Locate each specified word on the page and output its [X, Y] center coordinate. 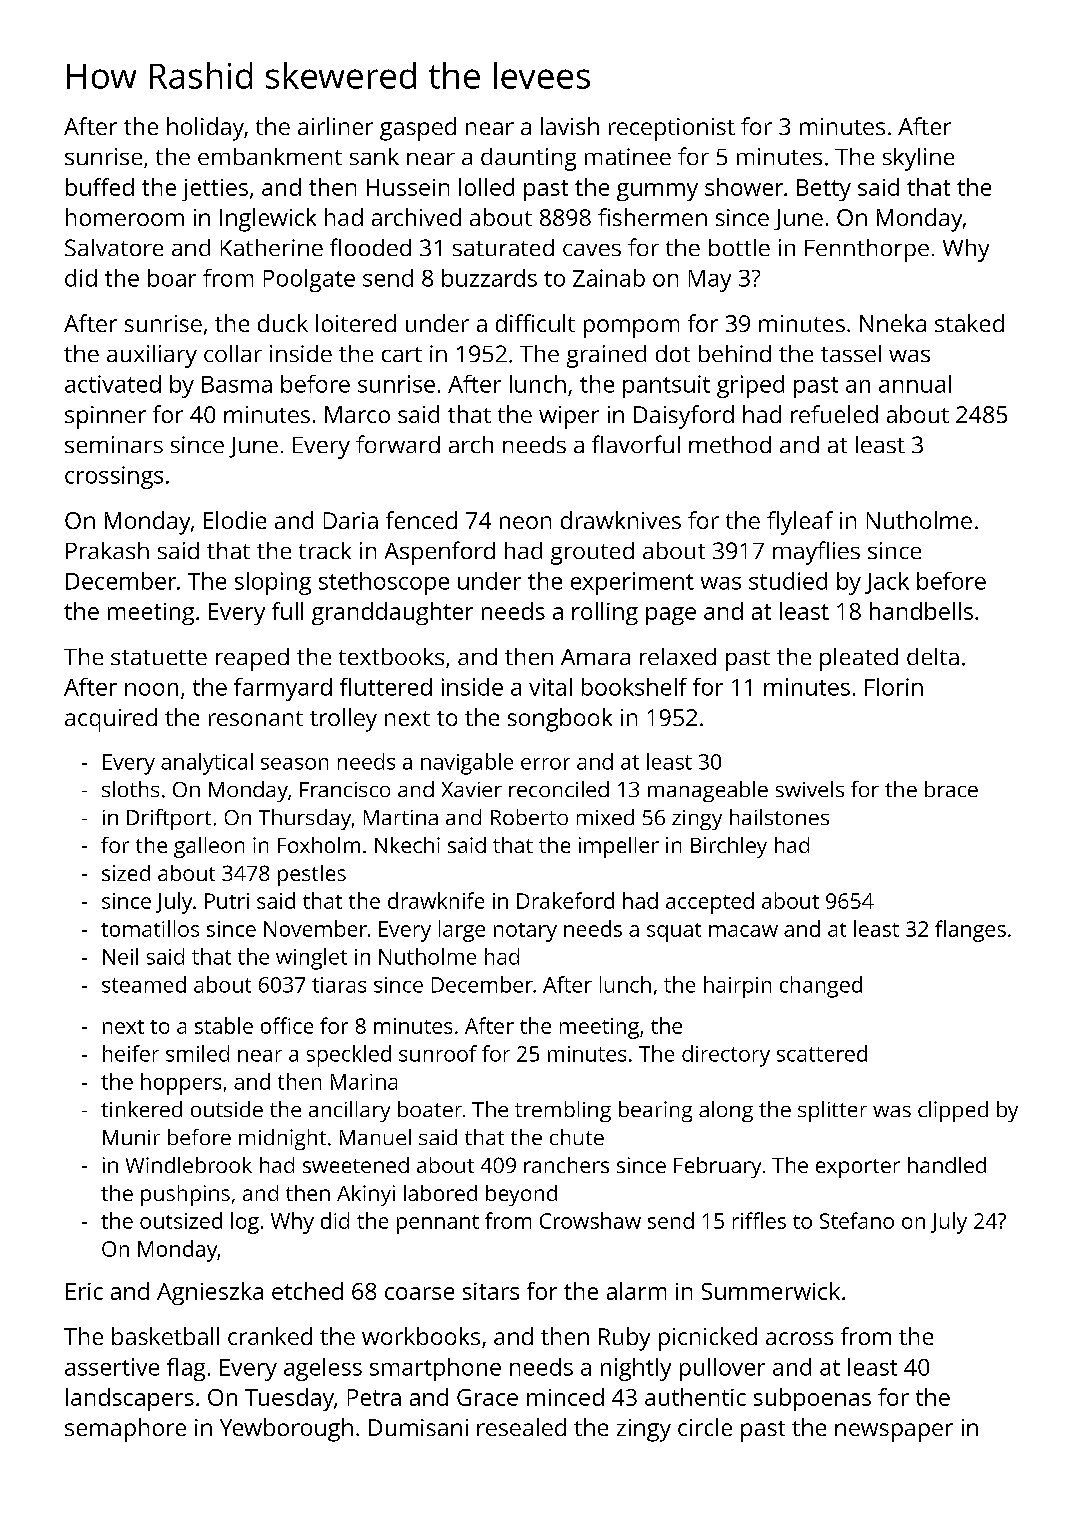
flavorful [636, 444]
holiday [205, 129]
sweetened [356, 1165]
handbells [921, 611]
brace [951, 789]
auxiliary [152, 356]
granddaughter [392, 613]
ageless [323, 1369]
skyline [918, 159]
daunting [528, 159]
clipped [953, 1111]
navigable [467, 764]
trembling [563, 1111]
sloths [130, 789]
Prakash [107, 550]
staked [969, 323]
